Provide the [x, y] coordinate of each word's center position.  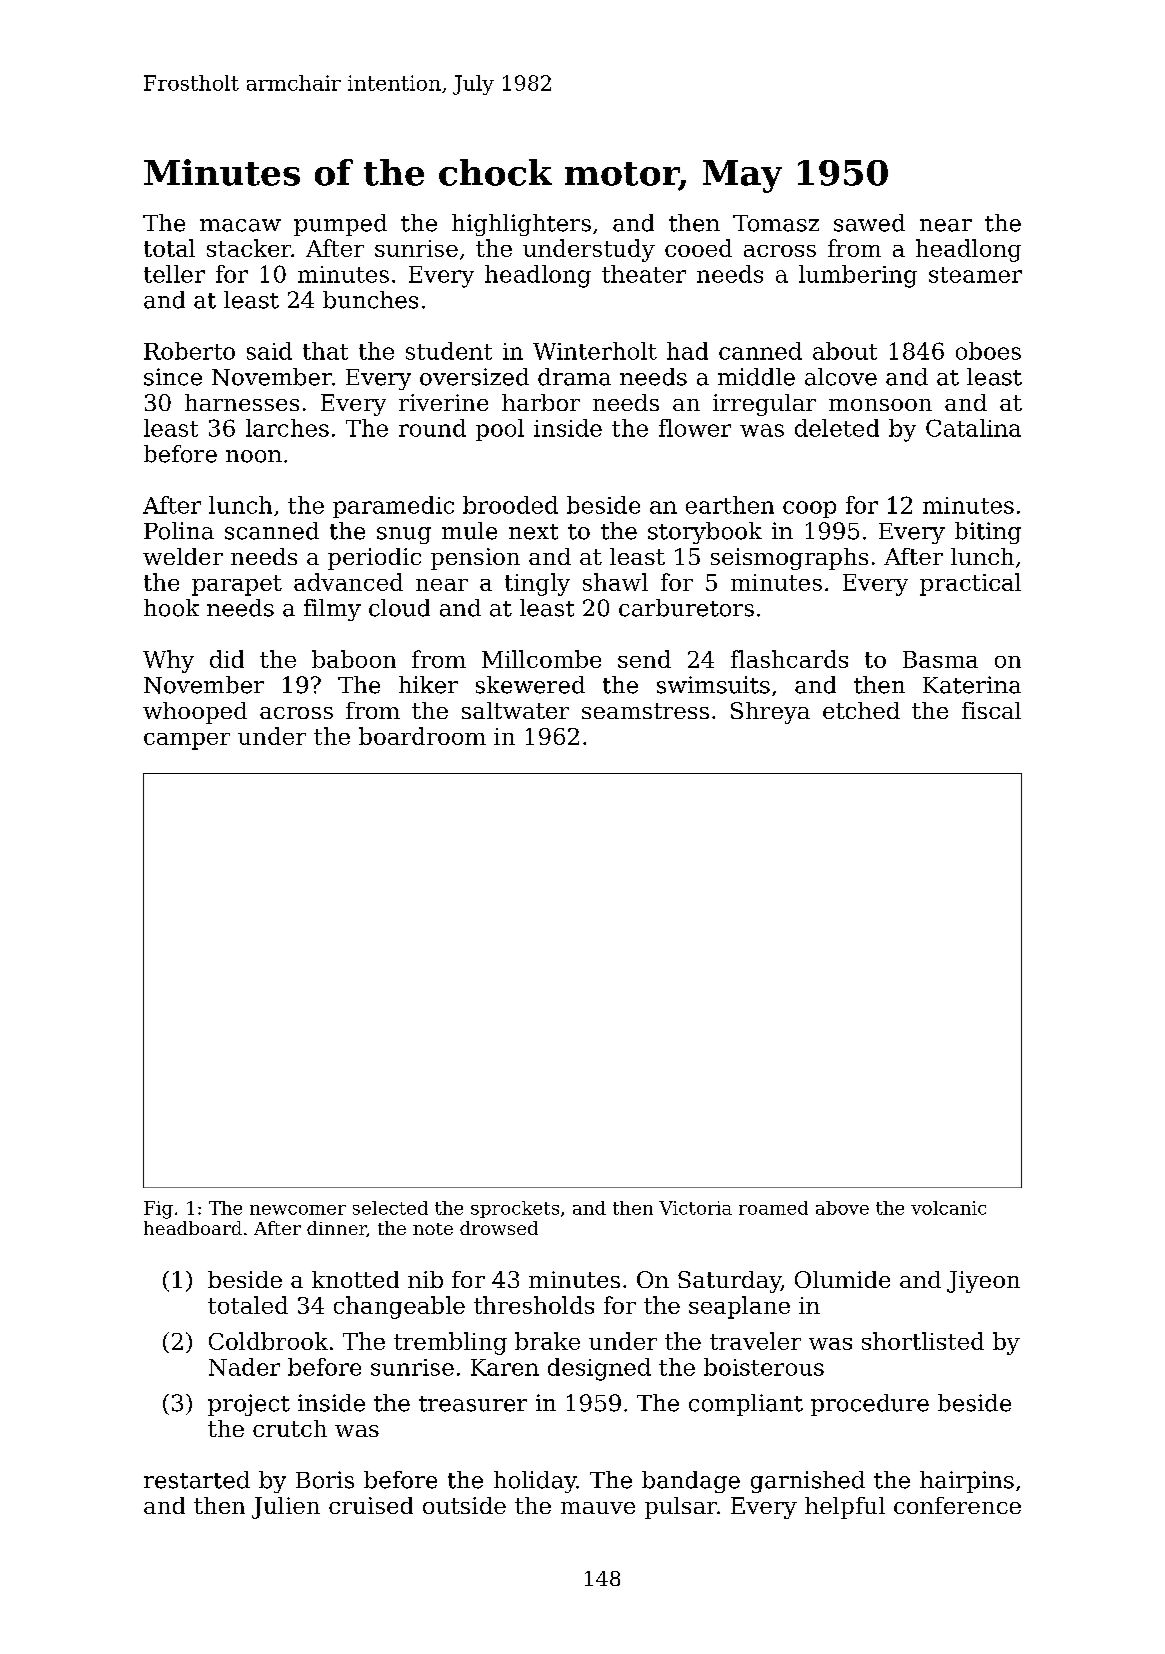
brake [547, 1341]
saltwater [515, 710]
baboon [354, 659]
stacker [249, 248]
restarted [197, 1480]
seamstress [645, 711]
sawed [869, 223]
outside [464, 1505]
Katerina [972, 685]
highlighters [521, 225]
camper [187, 741]
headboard [193, 1228]
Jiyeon [983, 1282]
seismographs [789, 559]
